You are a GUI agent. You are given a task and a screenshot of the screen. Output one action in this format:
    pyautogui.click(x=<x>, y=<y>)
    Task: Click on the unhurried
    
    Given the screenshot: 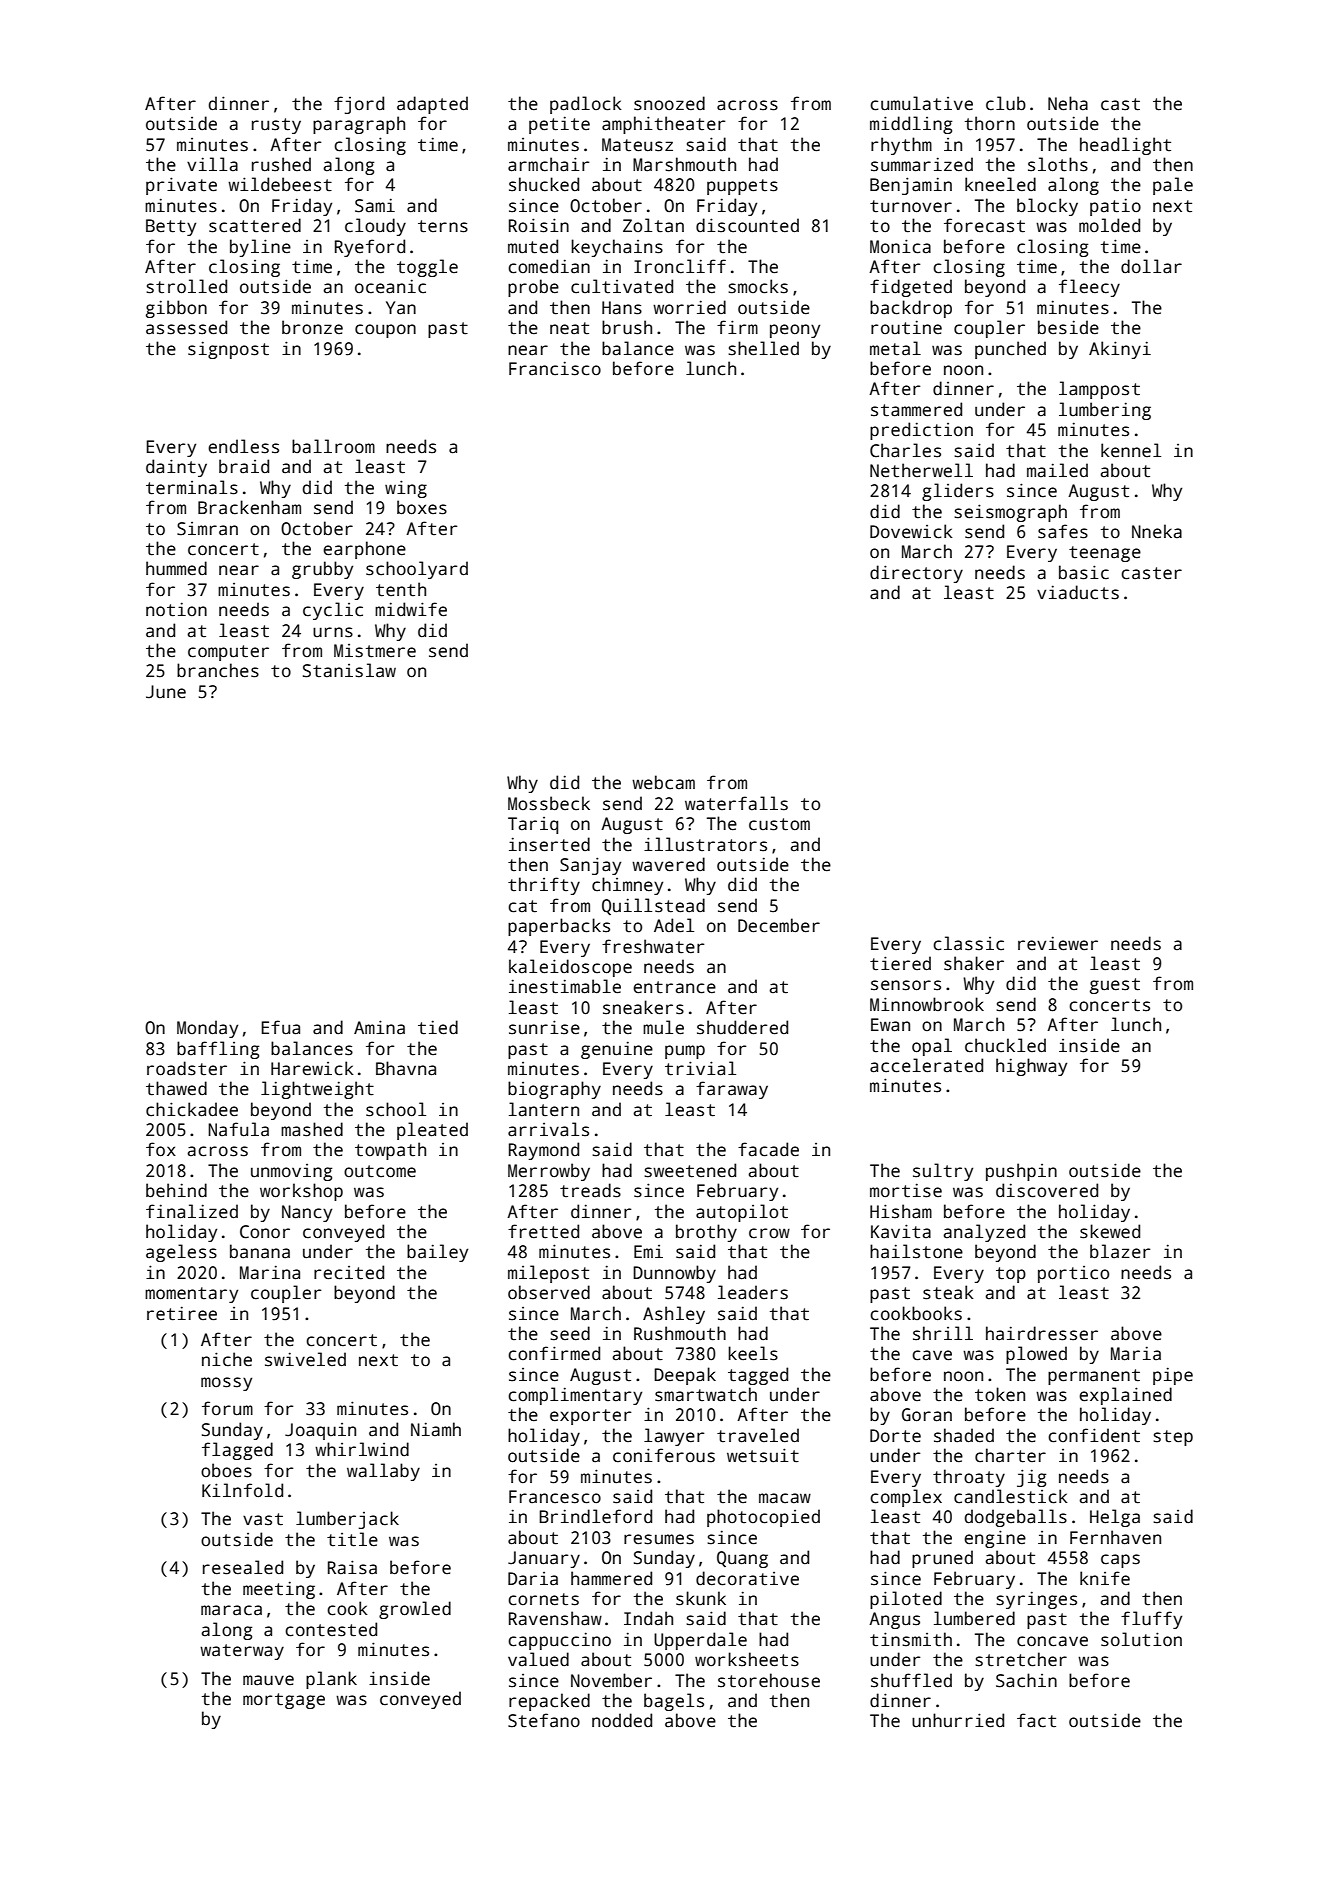 What is the action you would take?
    pyautogui.click(x=958, y=1720)
